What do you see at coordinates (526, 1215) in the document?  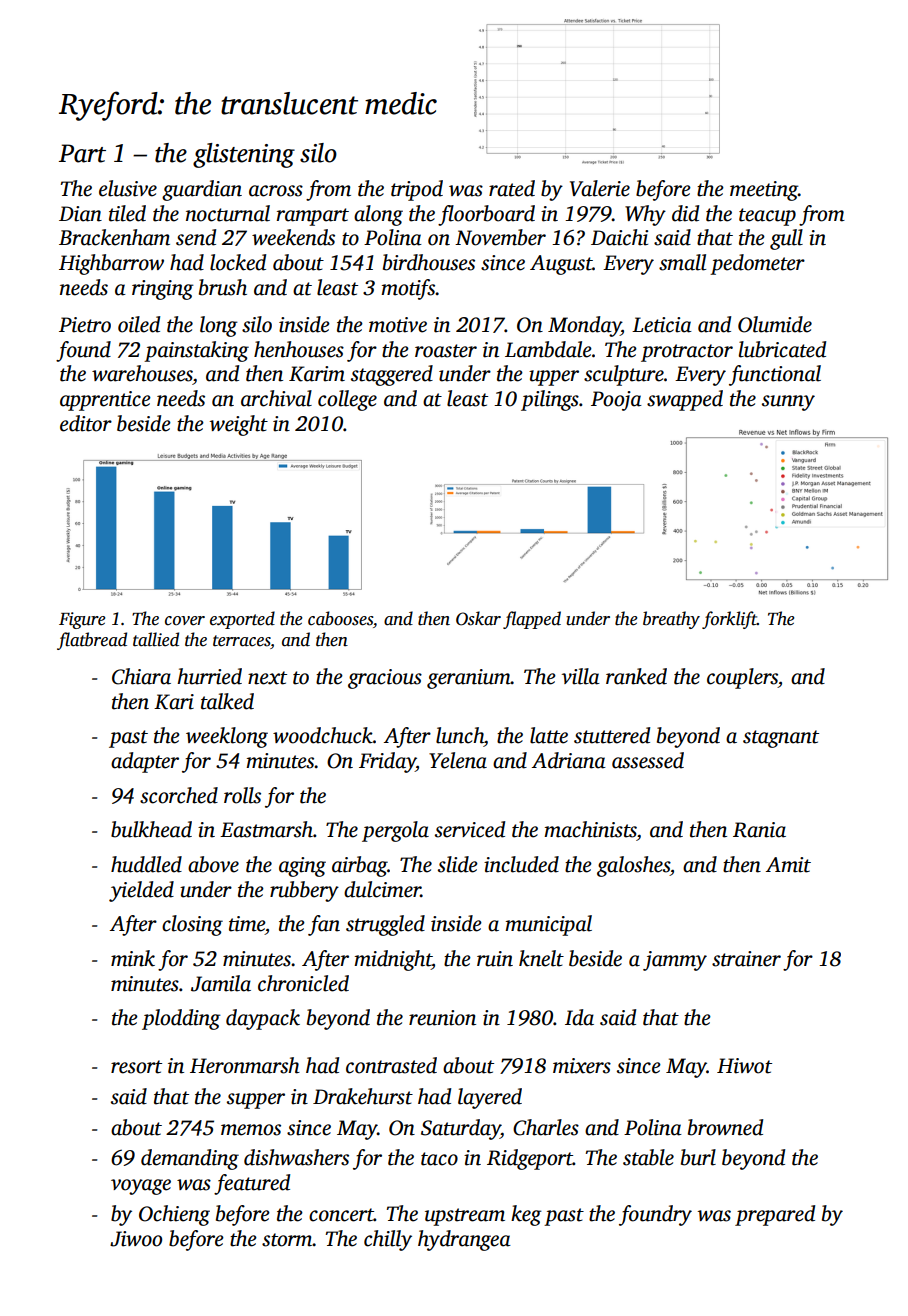 I see `keg` at bounding box center [526, 1215].
